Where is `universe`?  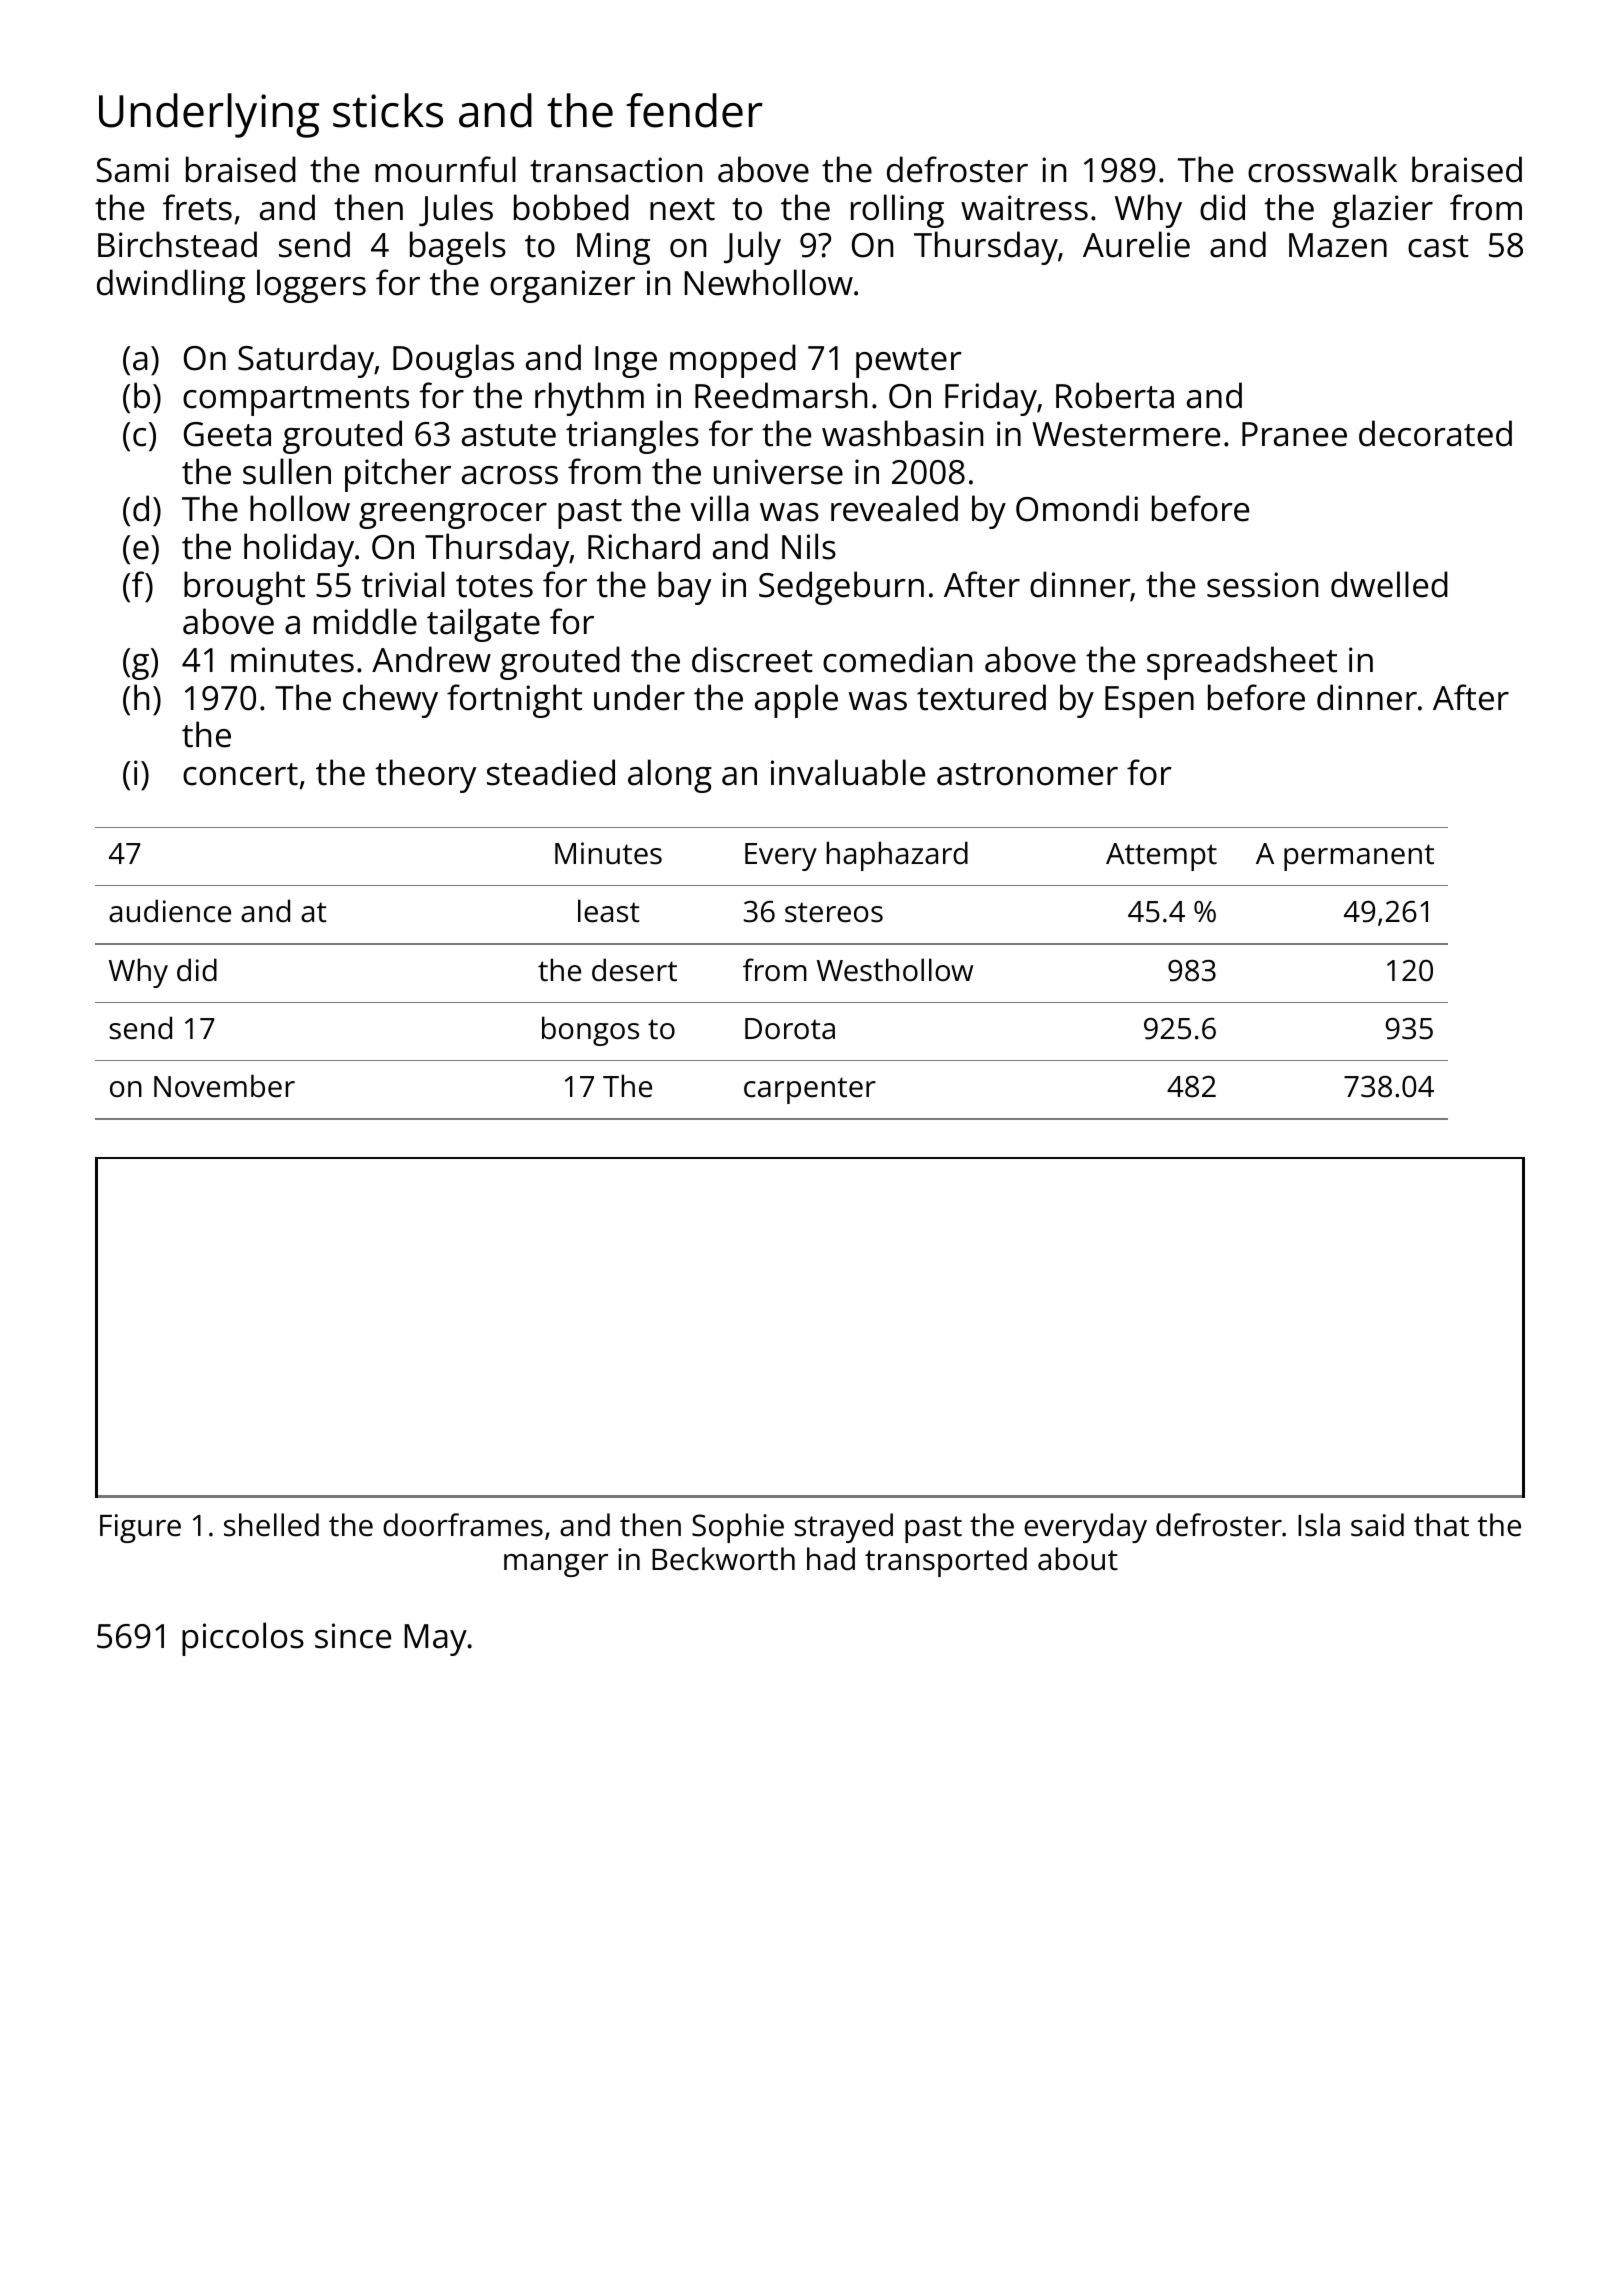 universe is located at coordinates (778, 472).
